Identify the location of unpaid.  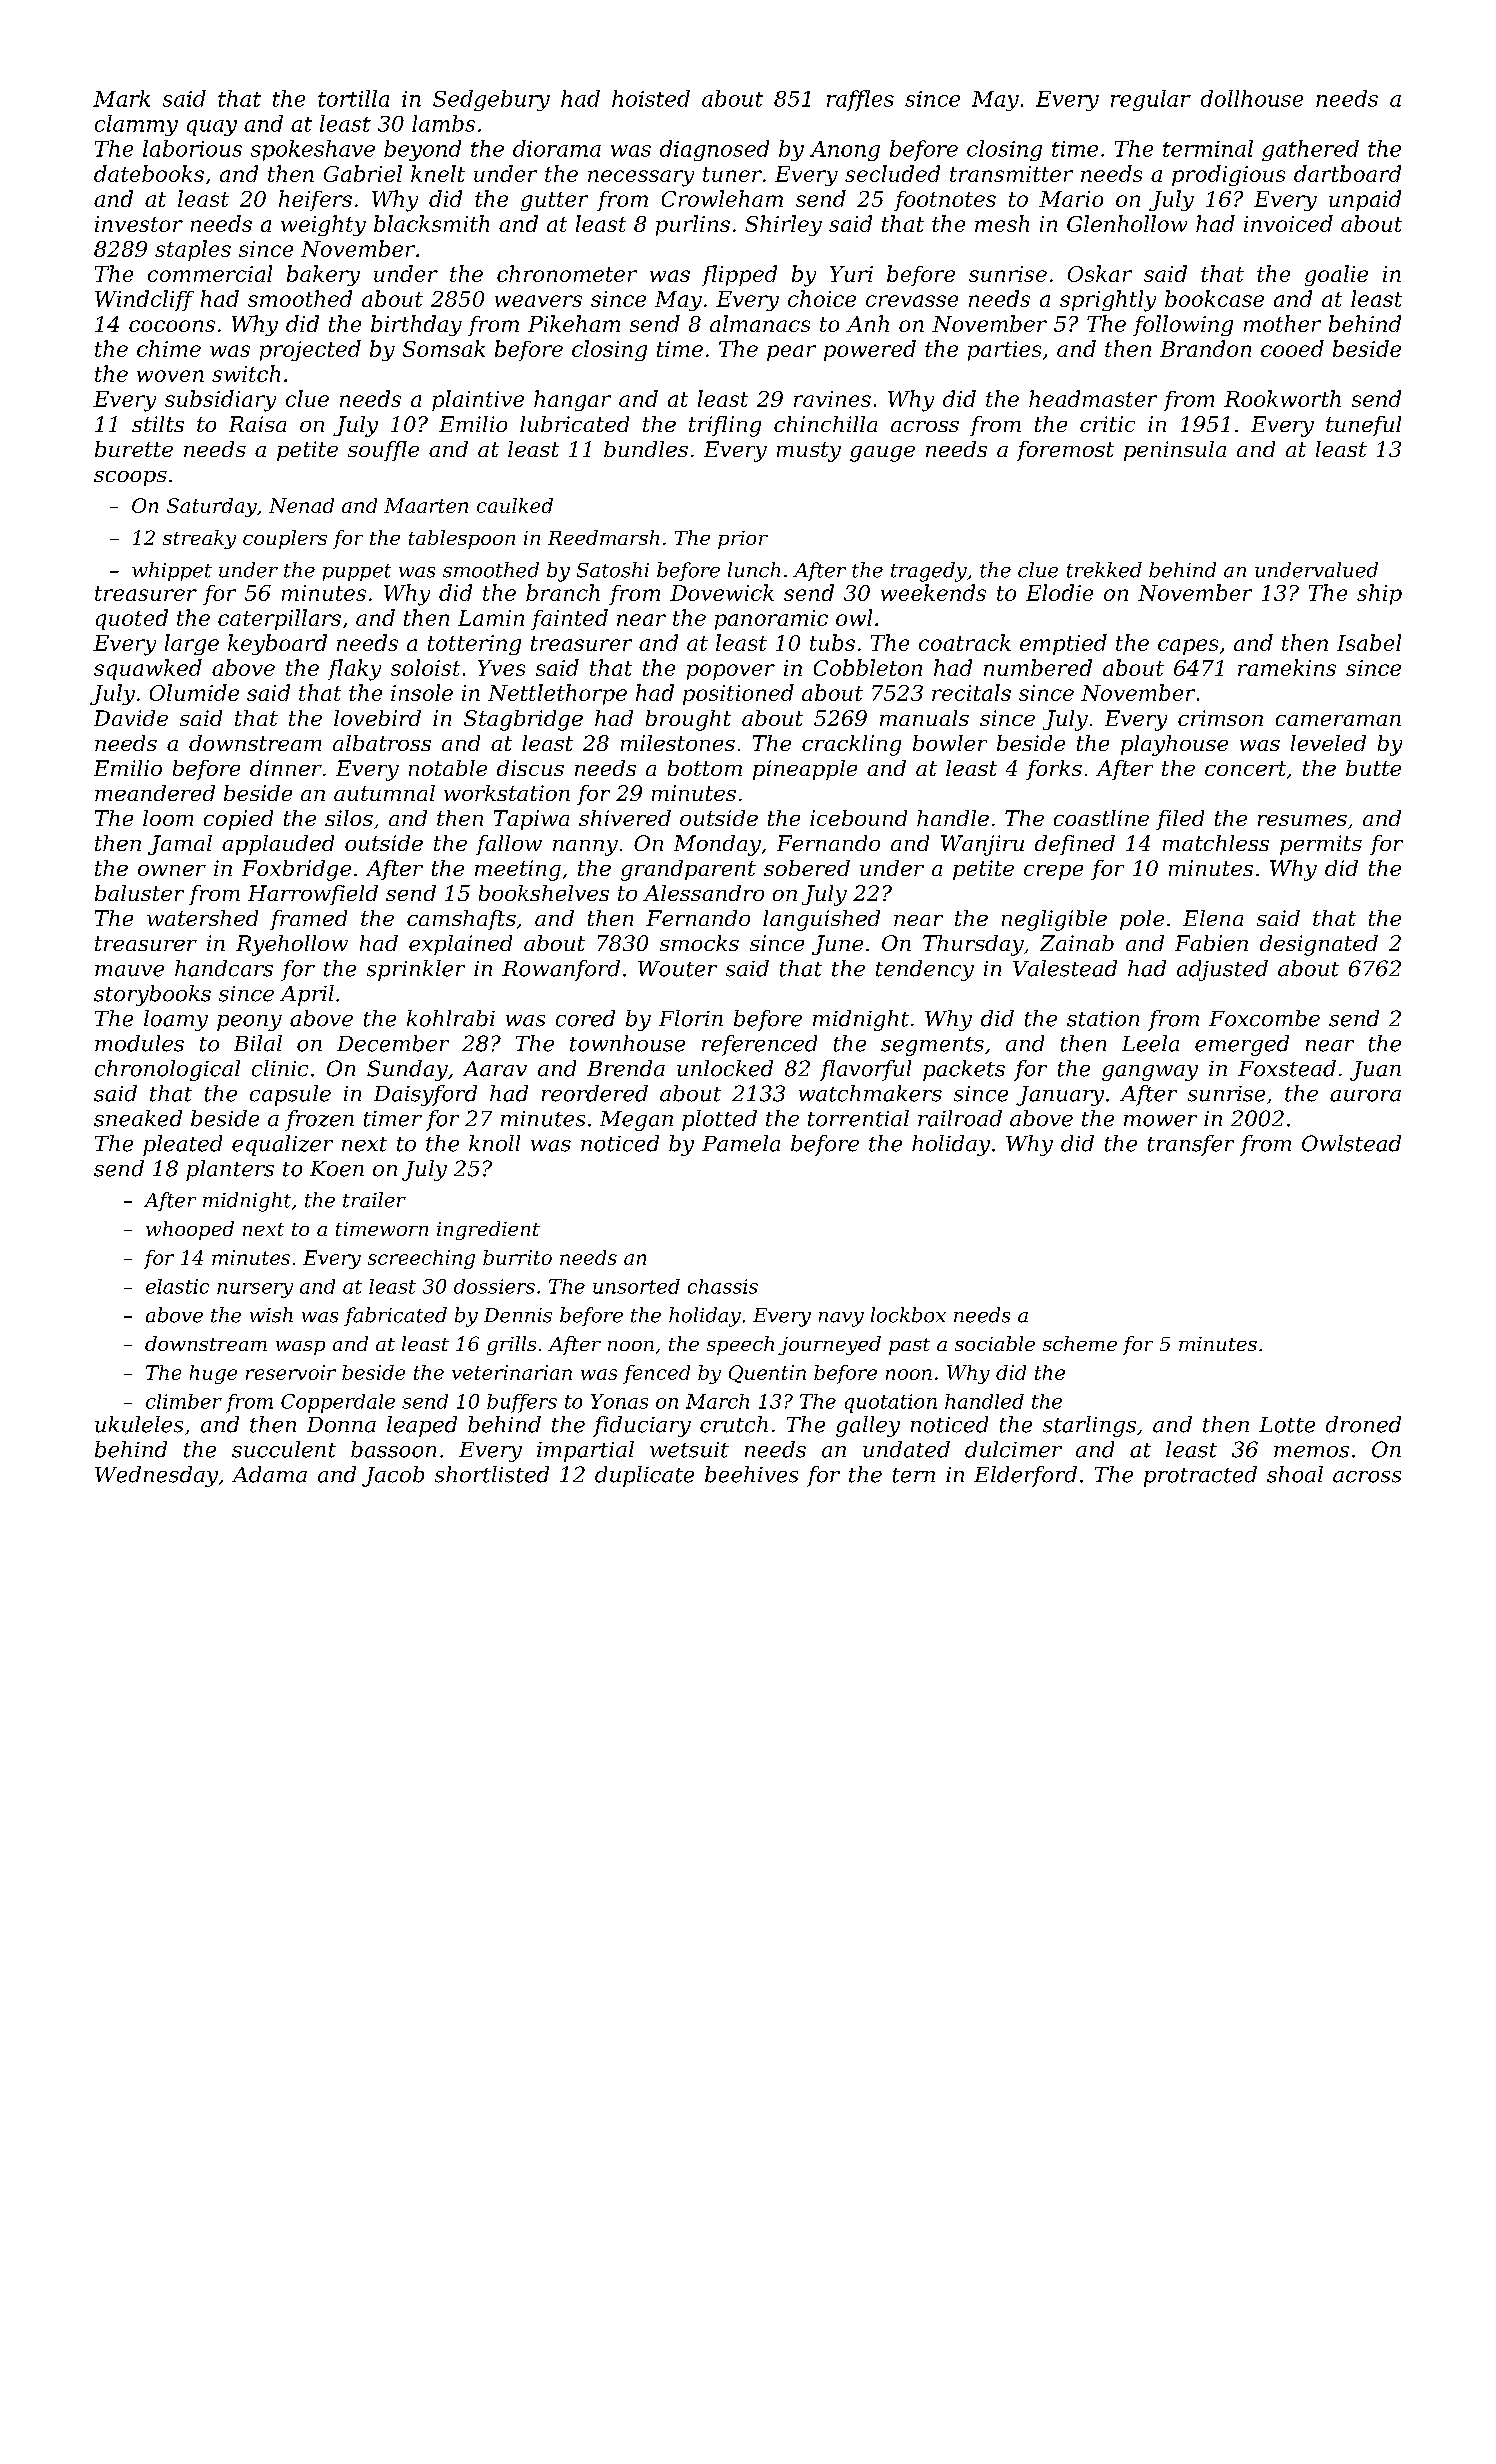
(1365, 200).
